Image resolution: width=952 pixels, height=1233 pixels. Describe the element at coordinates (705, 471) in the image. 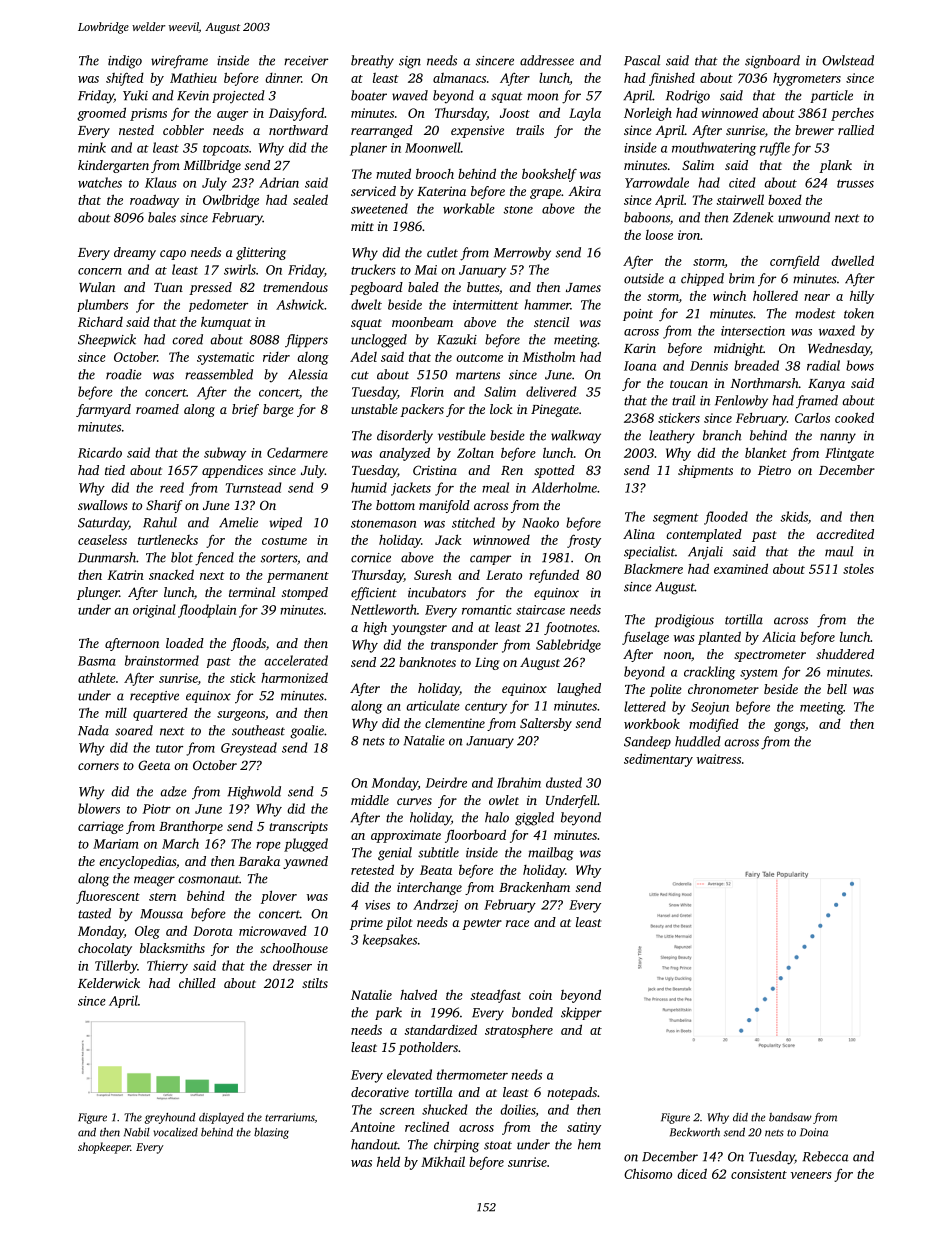

I see `shipments` at that location.
